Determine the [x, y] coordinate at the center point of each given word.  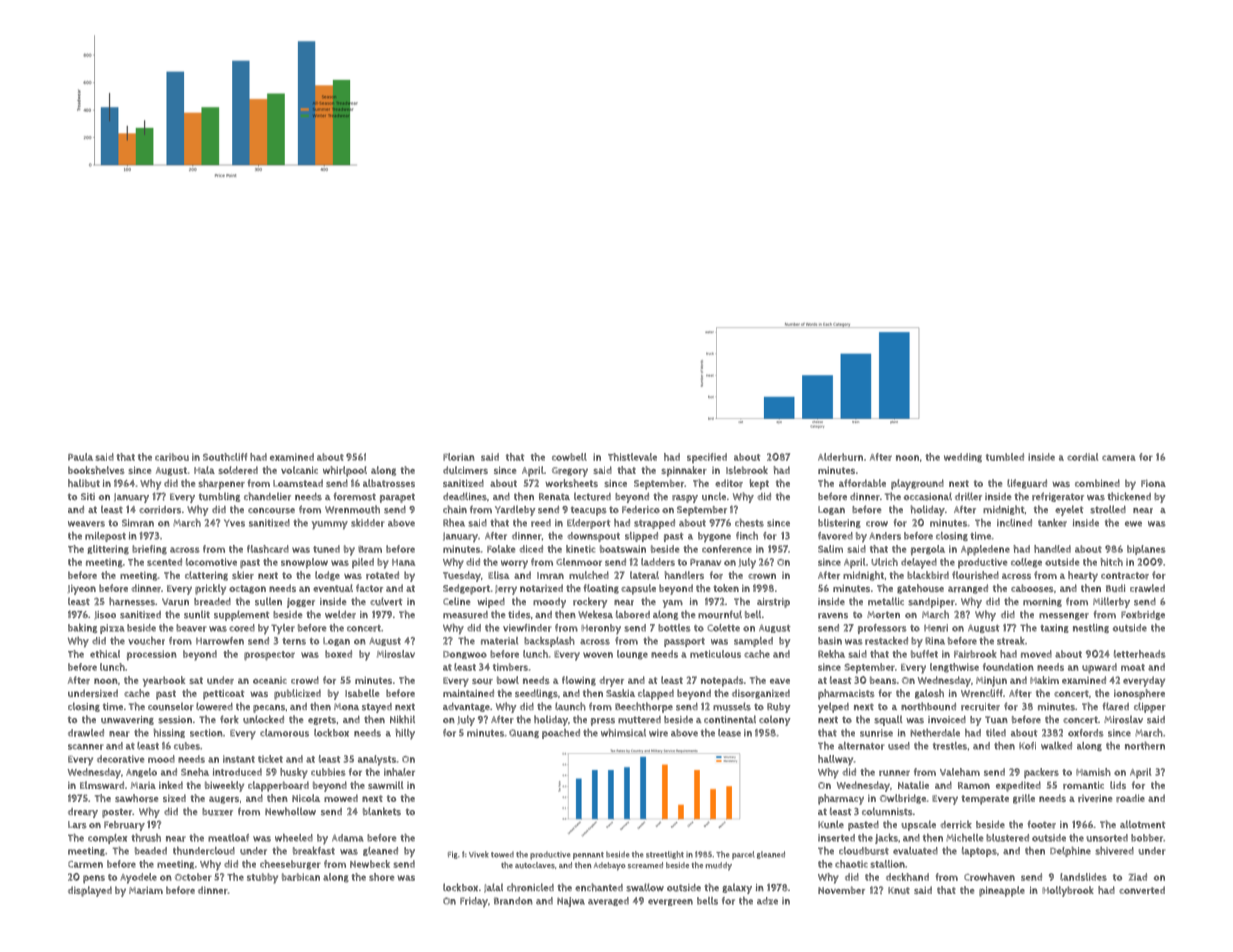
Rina [935, 641]
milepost [105, 537]
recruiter [980, 707]
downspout [594, 537]
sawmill [386, 785]
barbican [301, 877]
